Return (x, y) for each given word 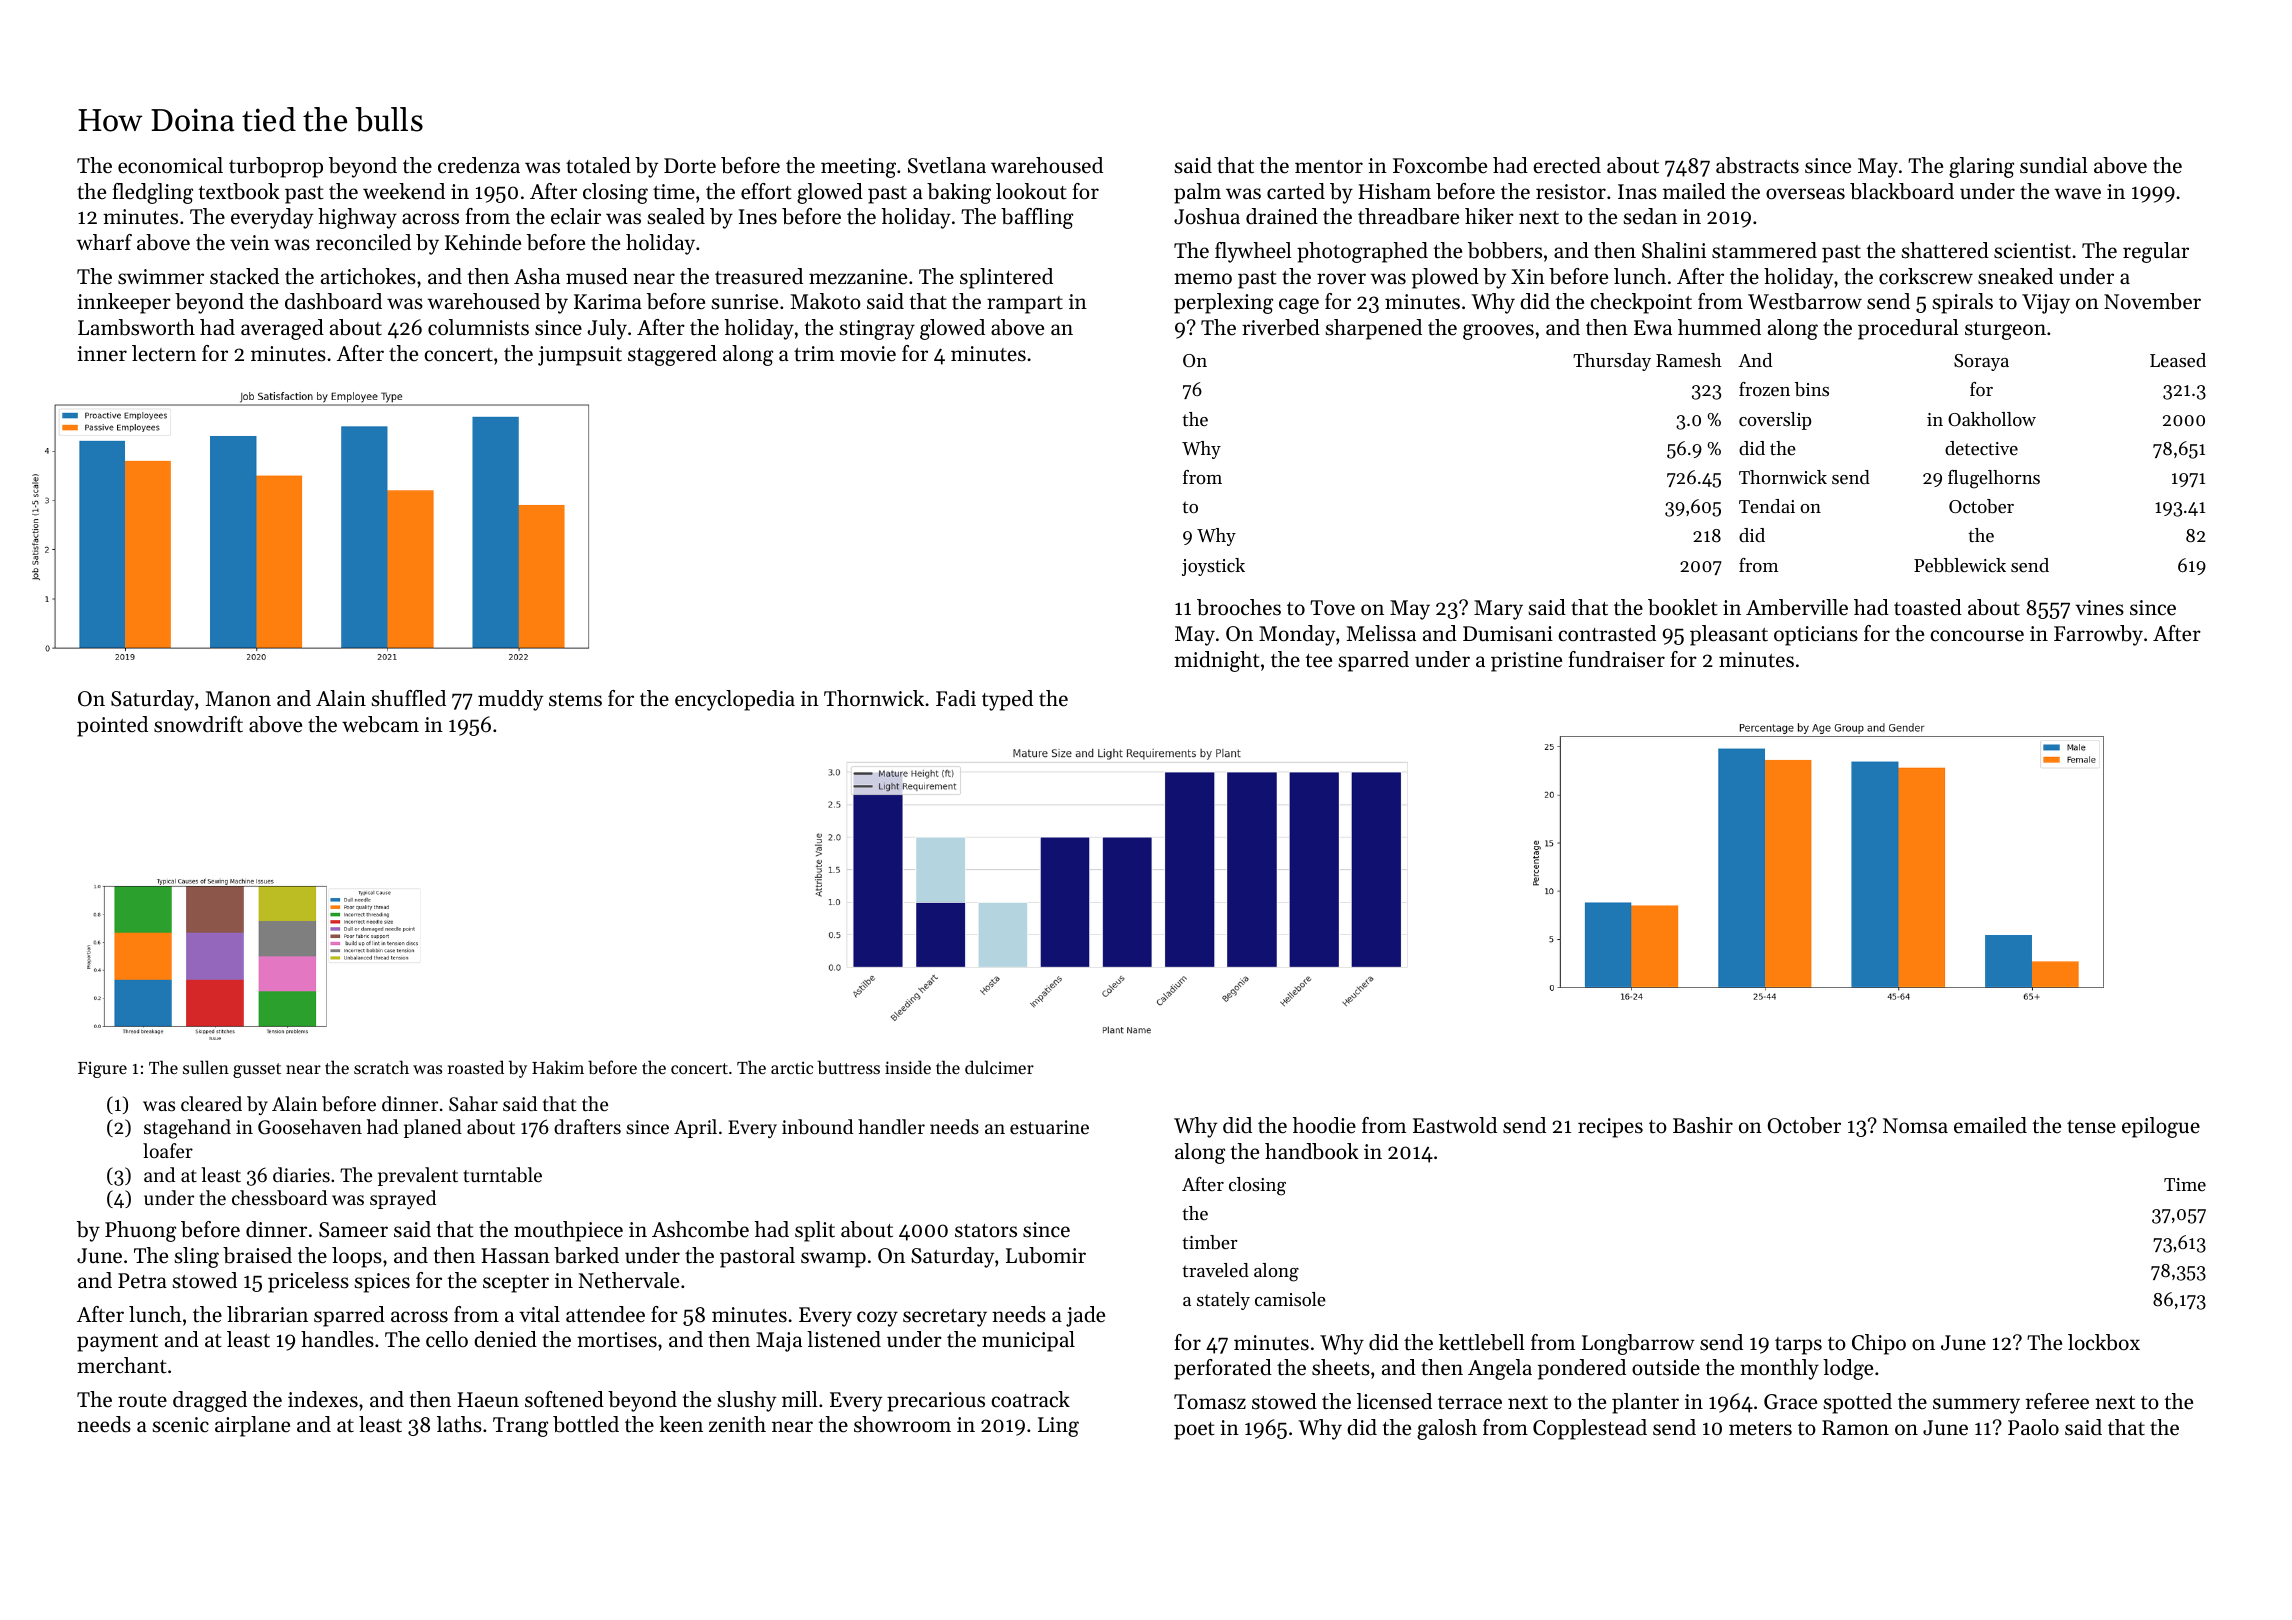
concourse (1977, 636)
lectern (164, 353)
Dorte (690, 166)
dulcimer (999, 1067)
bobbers (1505, 250)
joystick (1213, 567)
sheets (1341, 1367)
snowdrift (198, 724)
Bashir (1703, 1125)
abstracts (1757, 165)
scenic (180, 1425)
